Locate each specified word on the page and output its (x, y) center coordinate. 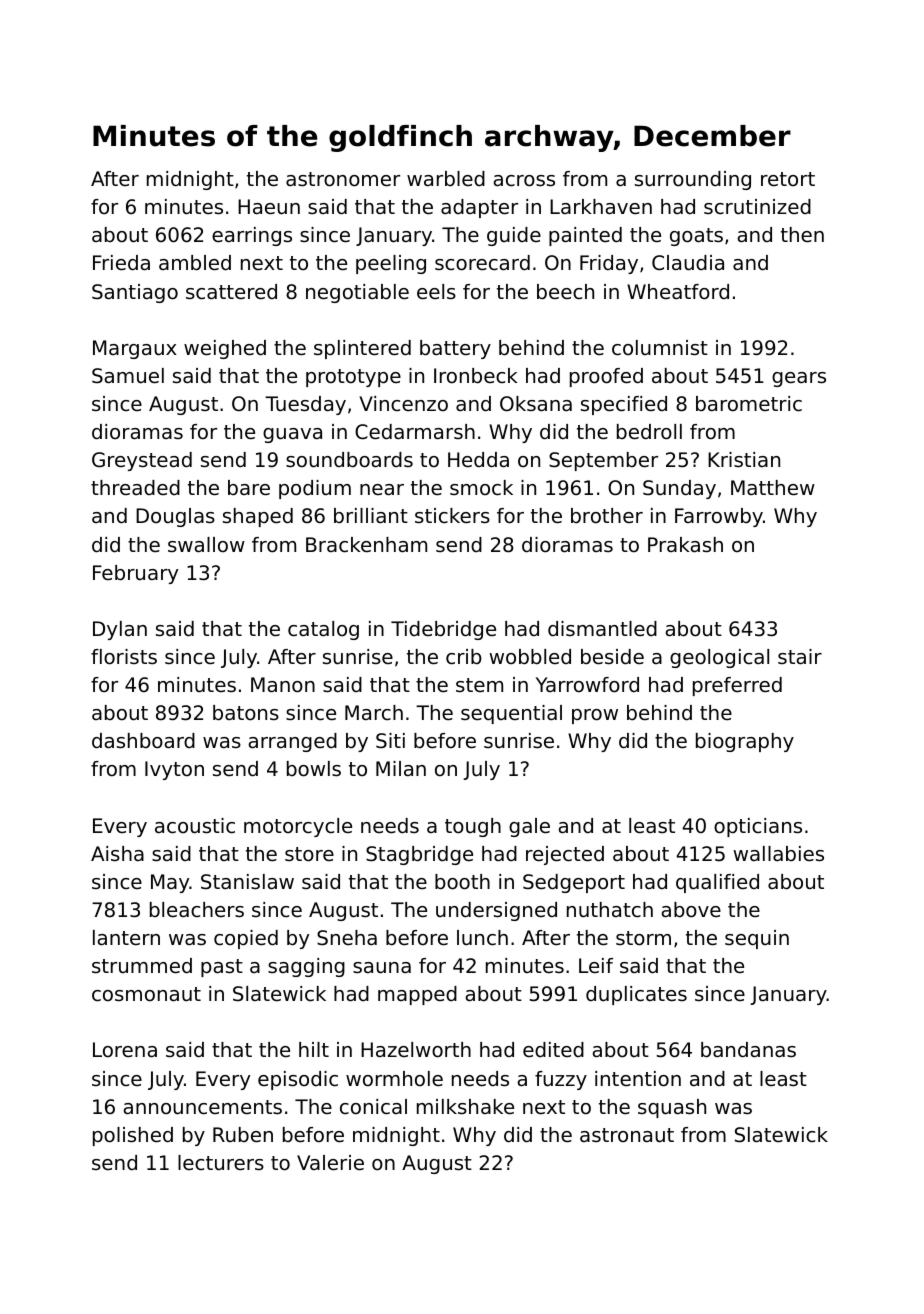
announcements (202, 1107)
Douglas (175, 517)
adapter (479, 208)
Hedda (478, 460)
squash (672, 1108)
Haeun (269, 207)
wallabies (778, 854)
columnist (660, 348)
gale (529, 827)
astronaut (627, 1135)
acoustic (195, 826)
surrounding (693, 180)
